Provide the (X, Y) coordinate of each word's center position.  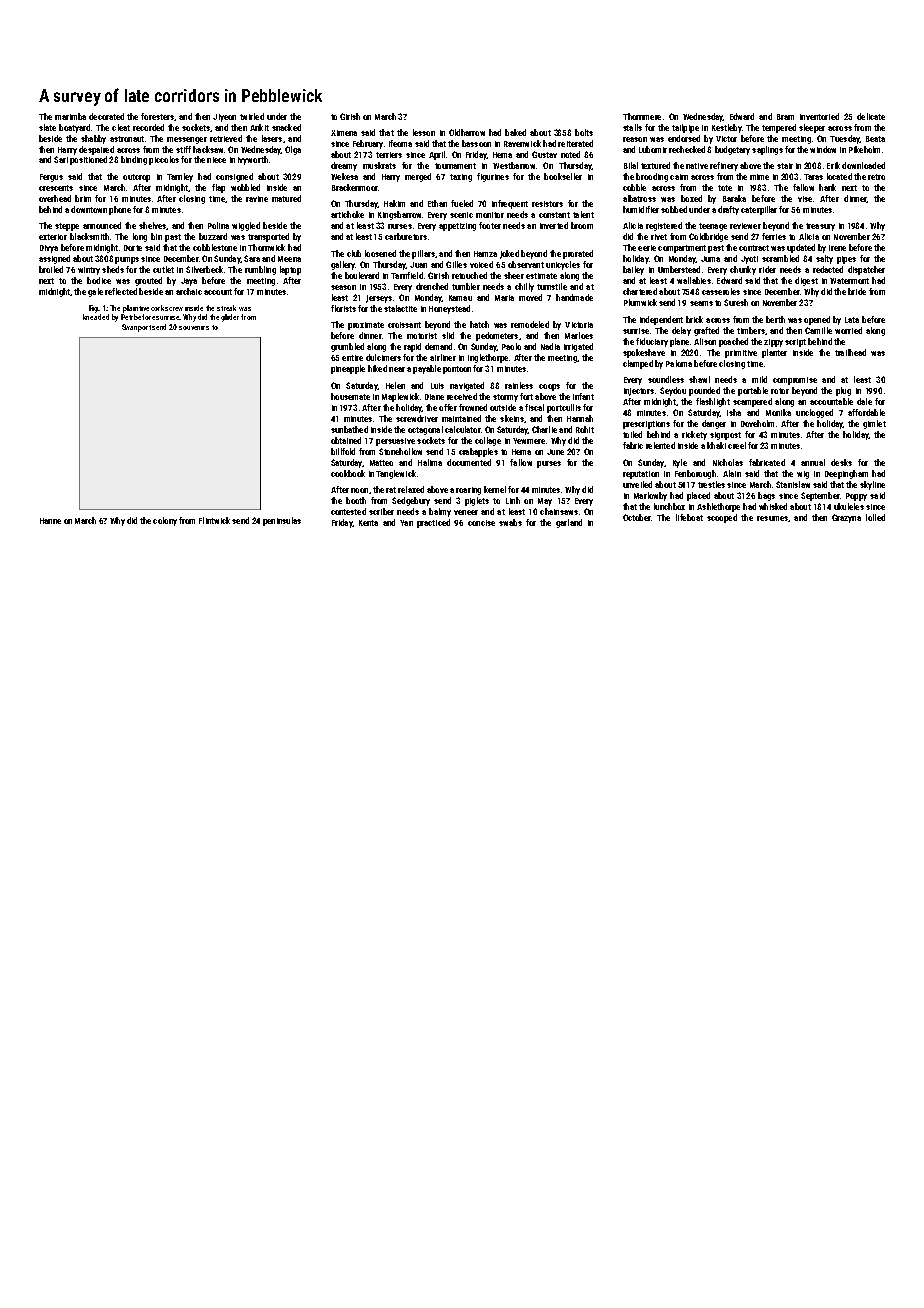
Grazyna (846, 518)
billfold (343, 451)
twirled (252, 116)
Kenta (368, 523)
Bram (785, 117)
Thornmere (642, 116)
